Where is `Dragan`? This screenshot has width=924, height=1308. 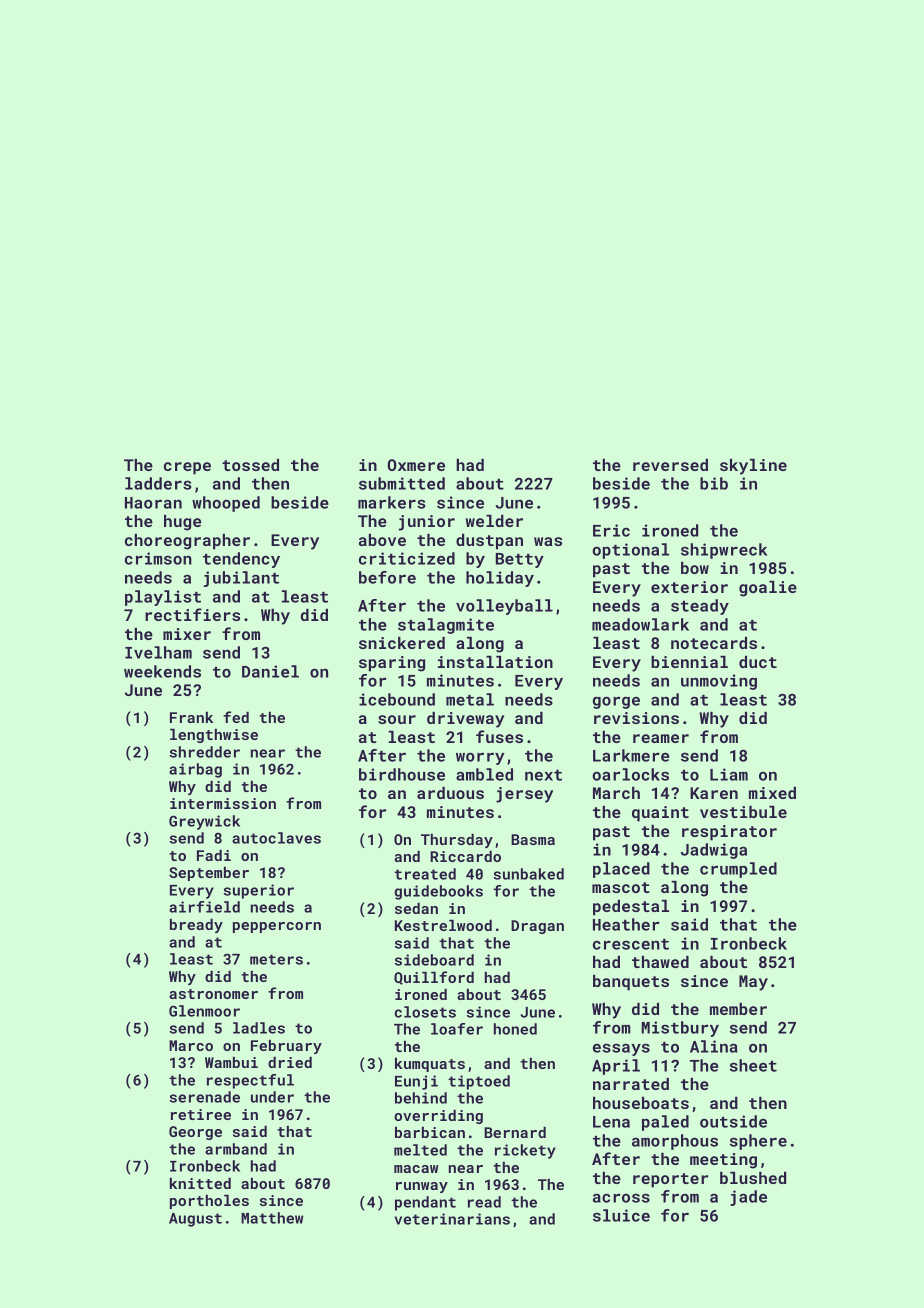 Dragan is located at coordinates (537, 927).
